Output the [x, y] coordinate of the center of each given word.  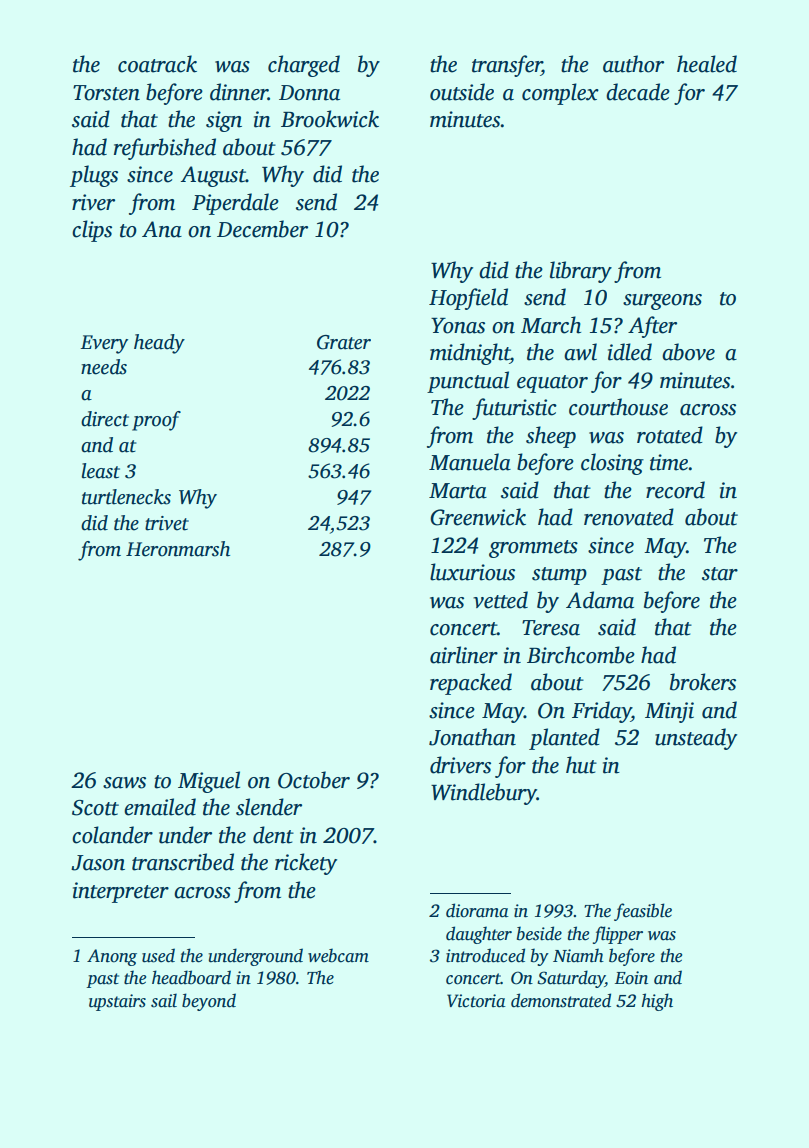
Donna [309, 93]
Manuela [470, 462]
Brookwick [330, 119]
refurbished [165, 149]
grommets [533, 549]
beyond [209, 1002]
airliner [464, 655]
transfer [507, 66]
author [633, 64]
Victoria [476, 1001]
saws [124, 783]
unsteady [696, 739]
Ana [162, 229]
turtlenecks [126, 497]
